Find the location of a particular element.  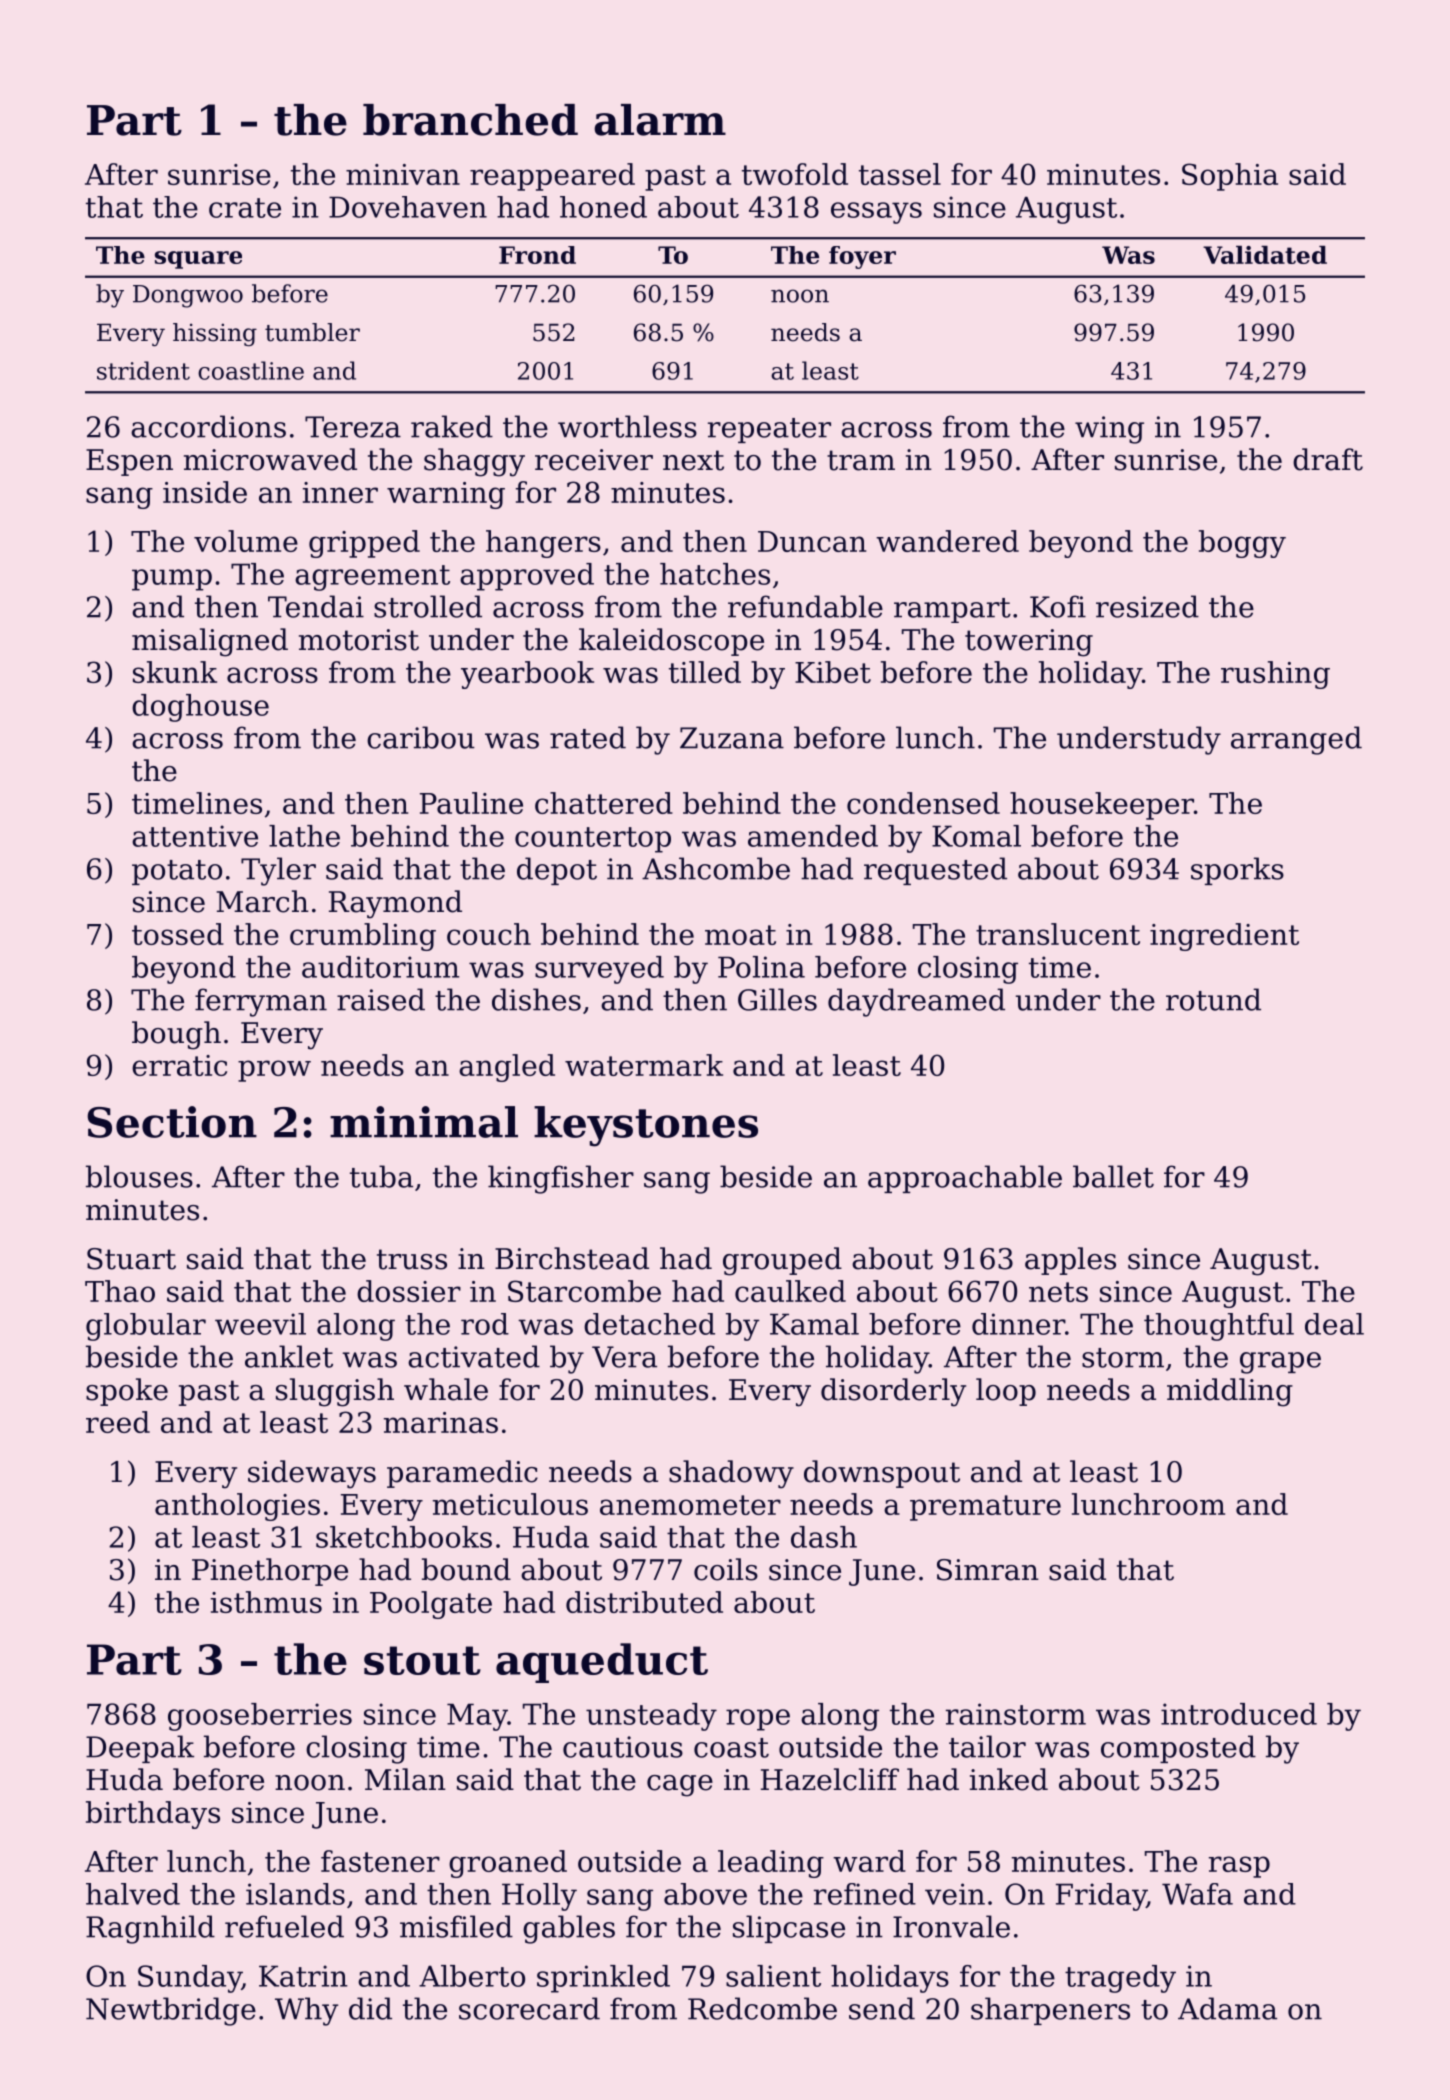

tumbler is located at coordinates (312, 332).
